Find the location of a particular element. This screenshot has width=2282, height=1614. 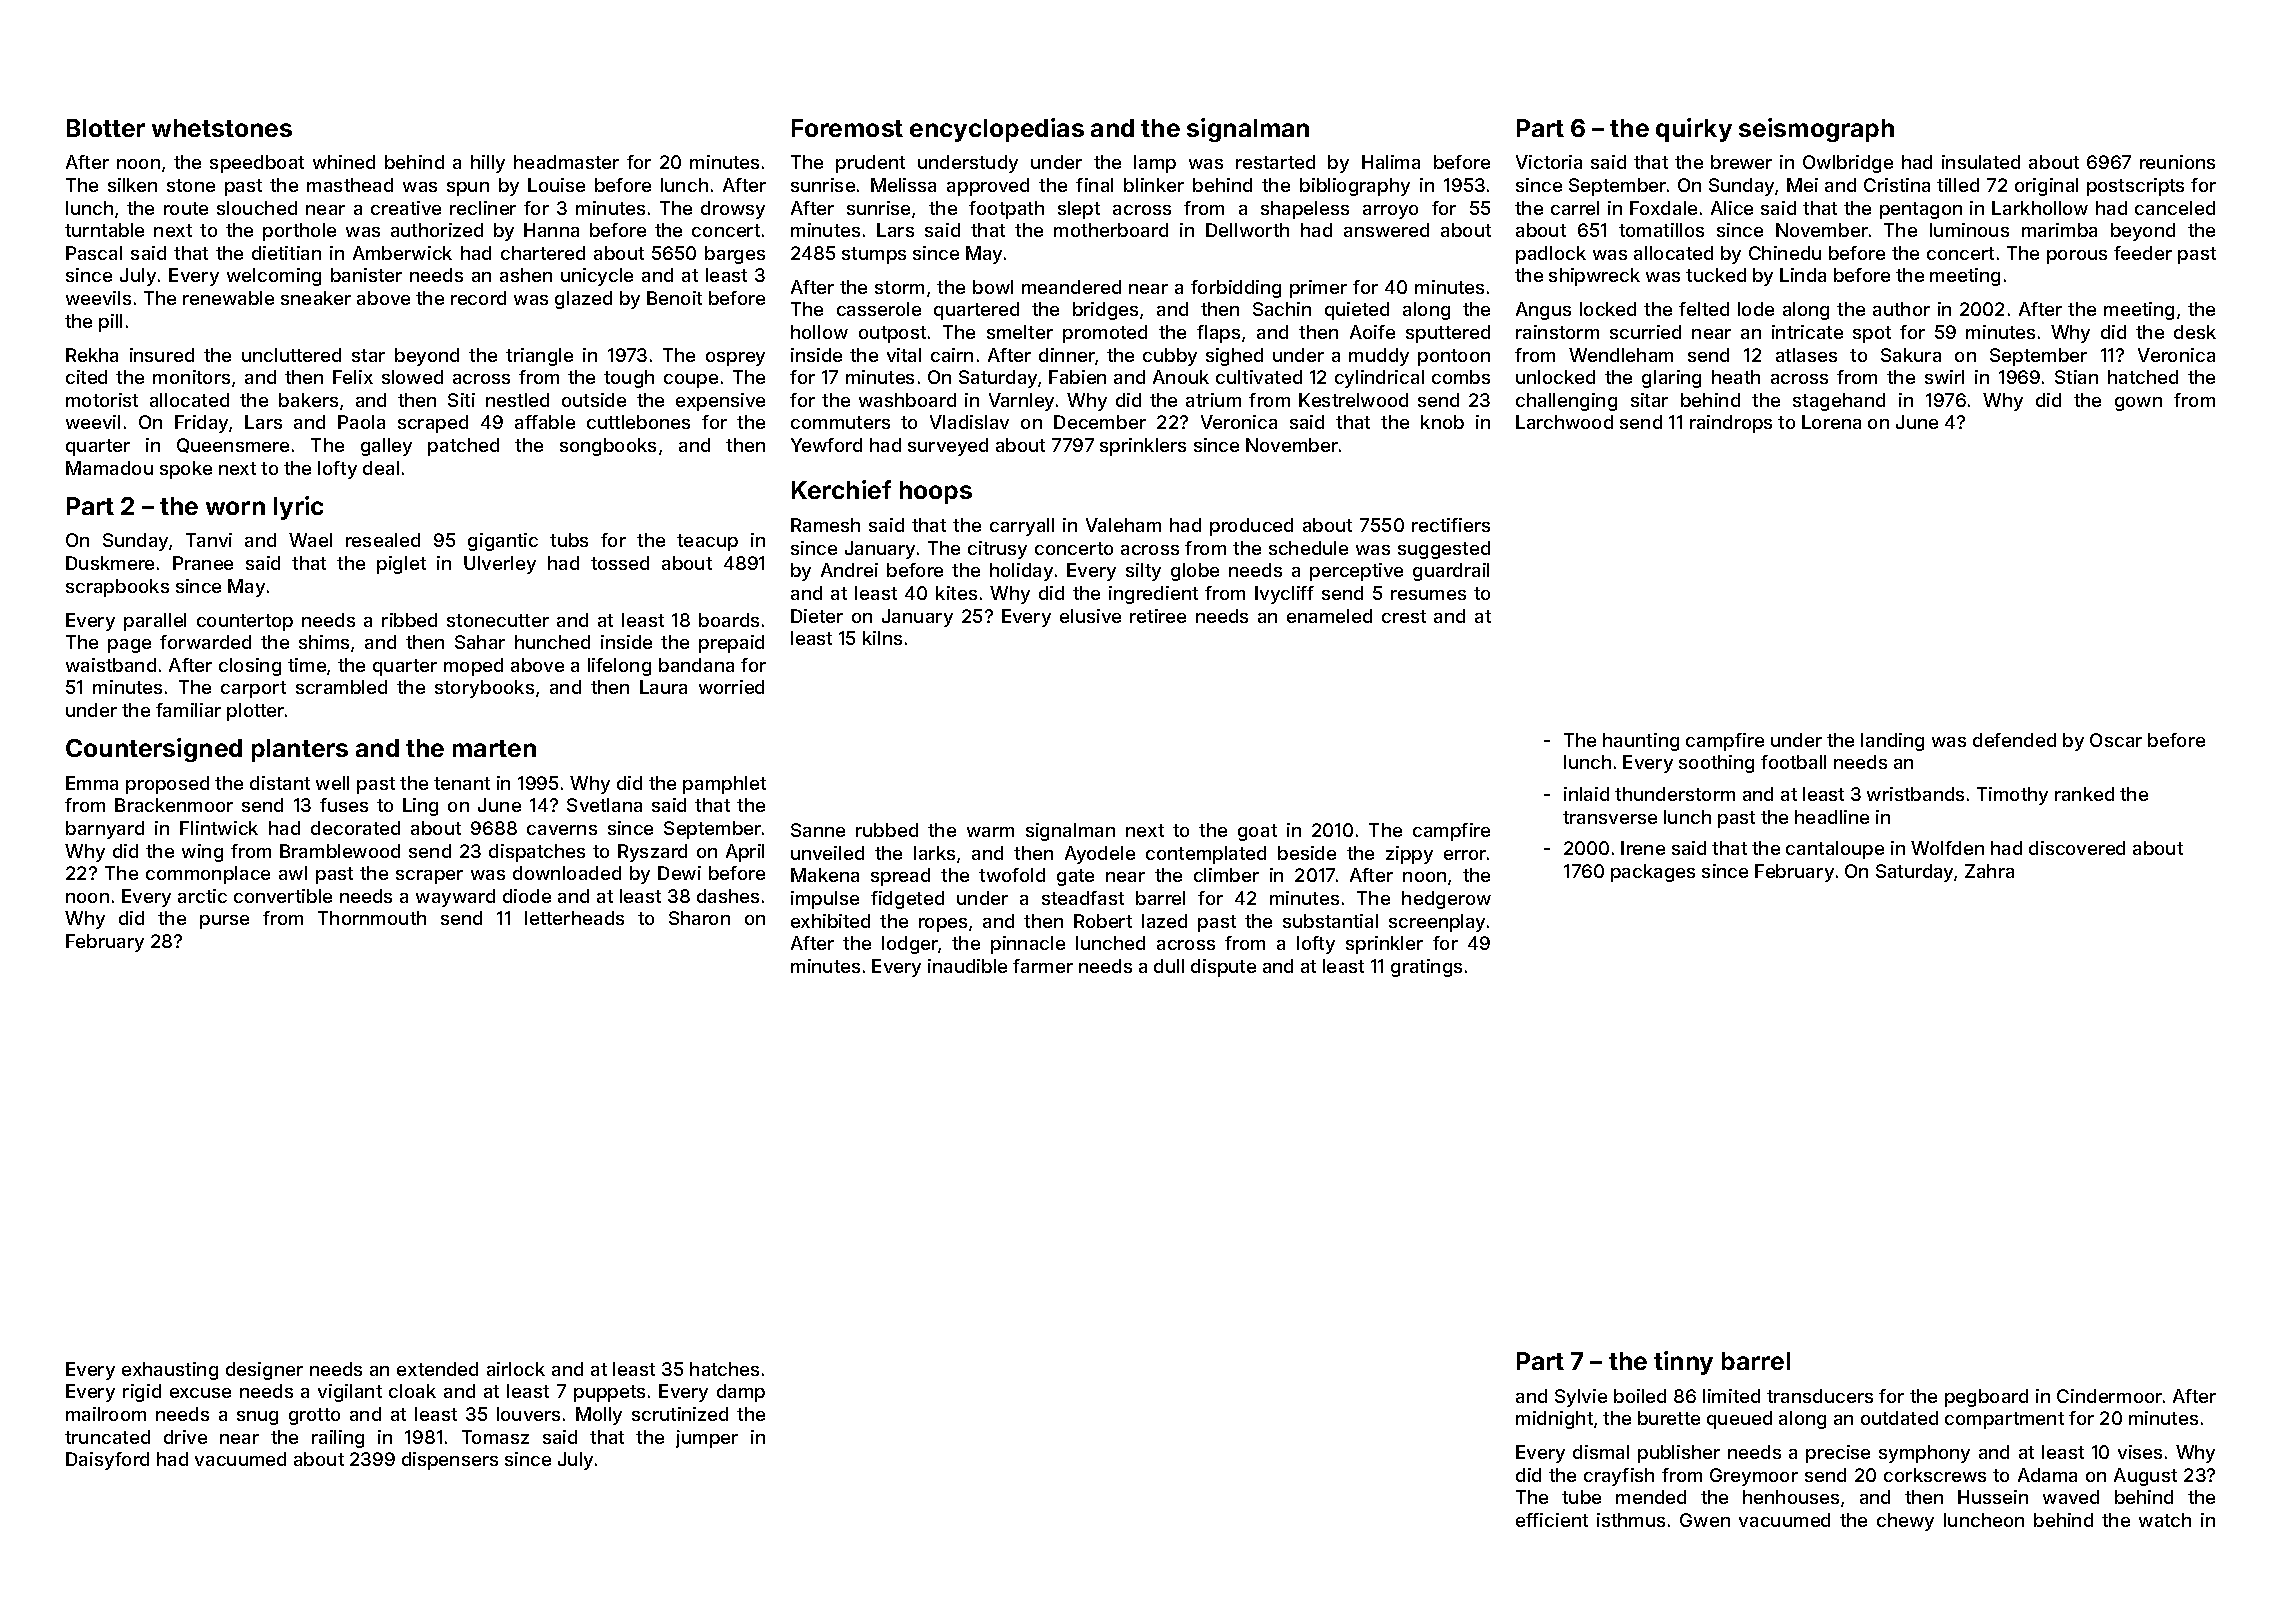

dull is located at coordinates (1169, 966).
